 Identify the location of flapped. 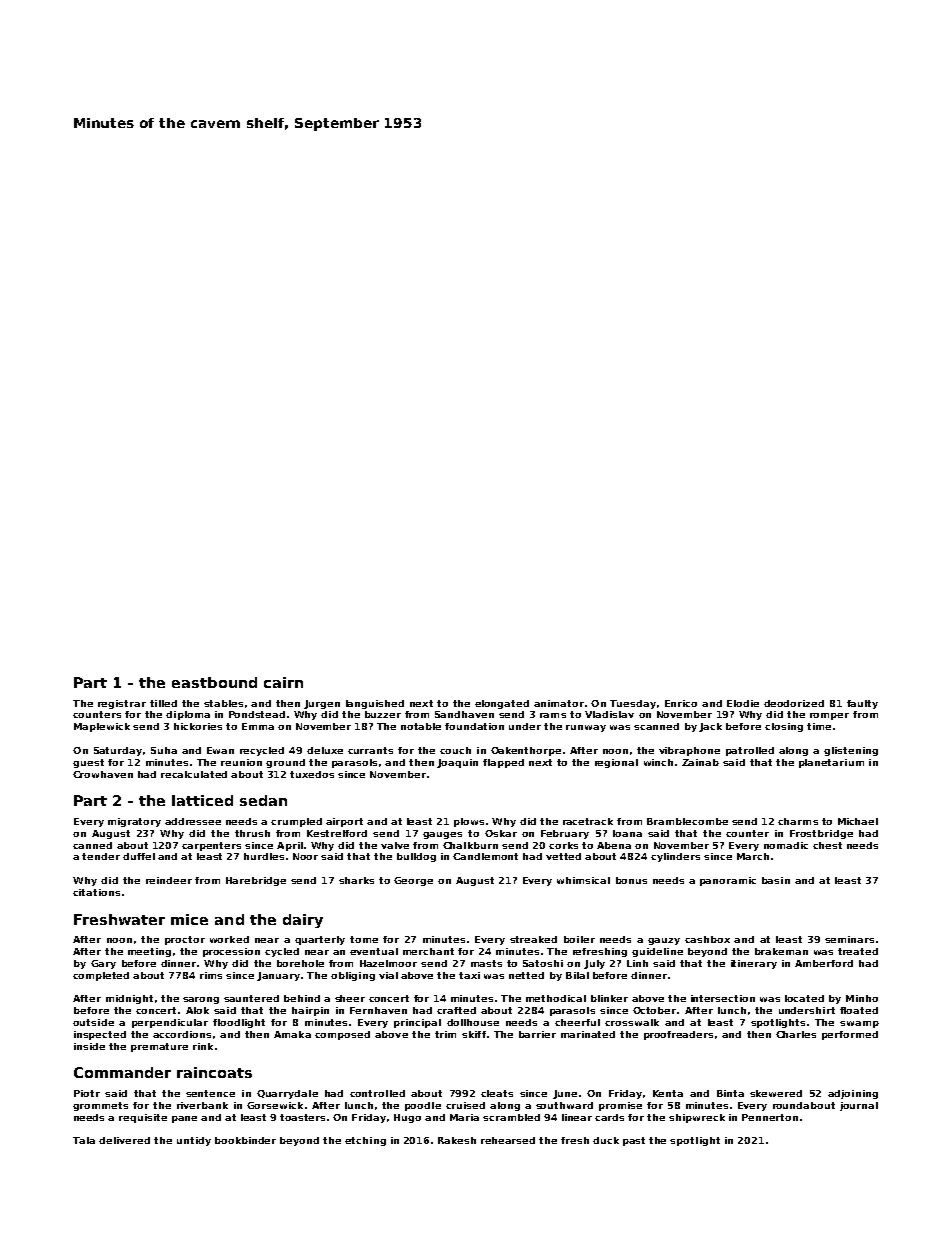
(503, 763).
